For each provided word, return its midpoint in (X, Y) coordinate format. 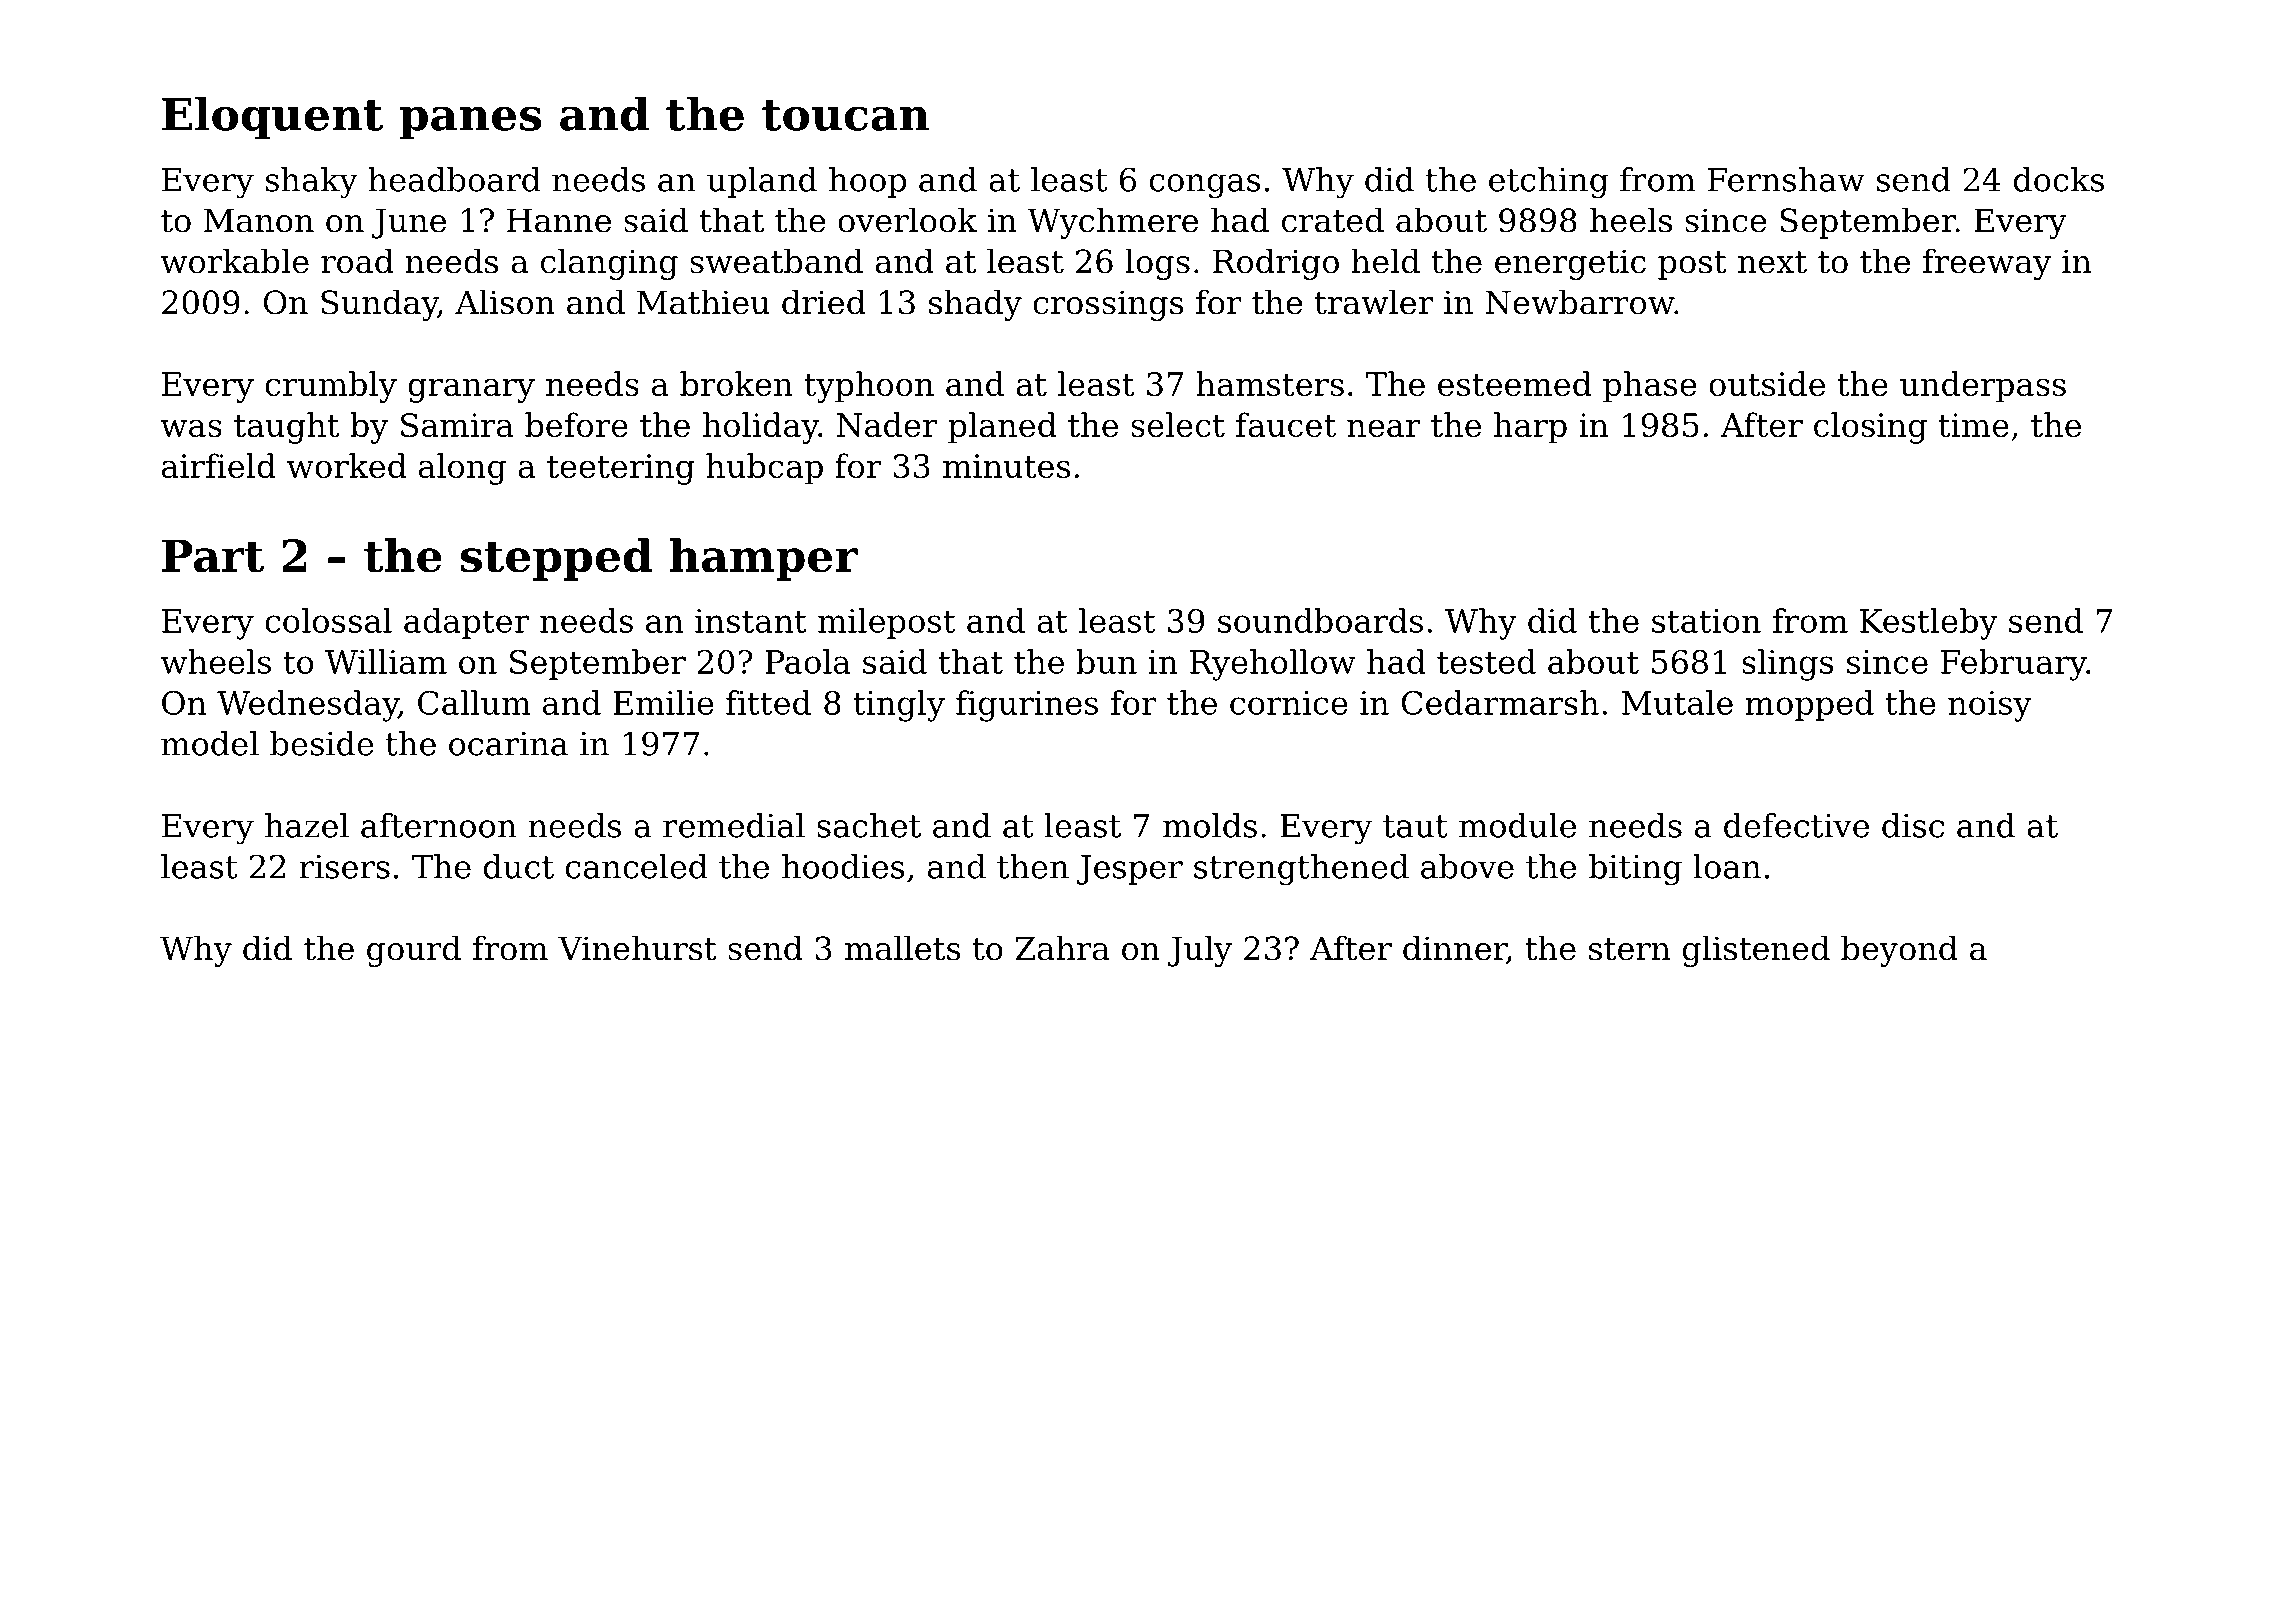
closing (1870, 428)
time (1973, 425)
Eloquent (272, 118)
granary (471, 390)
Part (213, 556)
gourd (414, 951)
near (1384, 428)
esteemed (1515, 383)
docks (2059, 179)
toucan (846, 115)
